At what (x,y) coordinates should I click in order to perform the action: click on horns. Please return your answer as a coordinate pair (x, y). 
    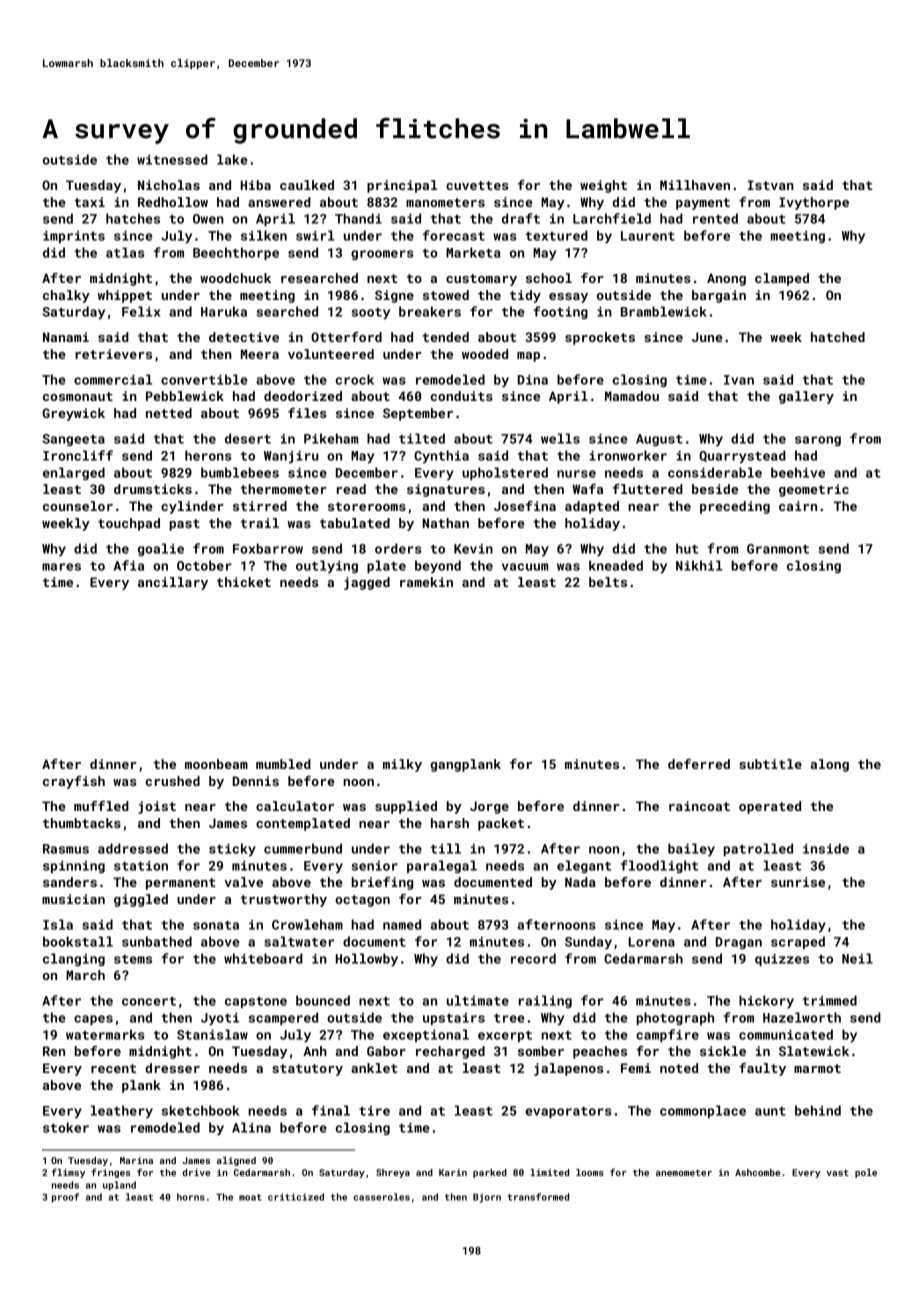
    Looking at the image, I should click on (191, 1197).
